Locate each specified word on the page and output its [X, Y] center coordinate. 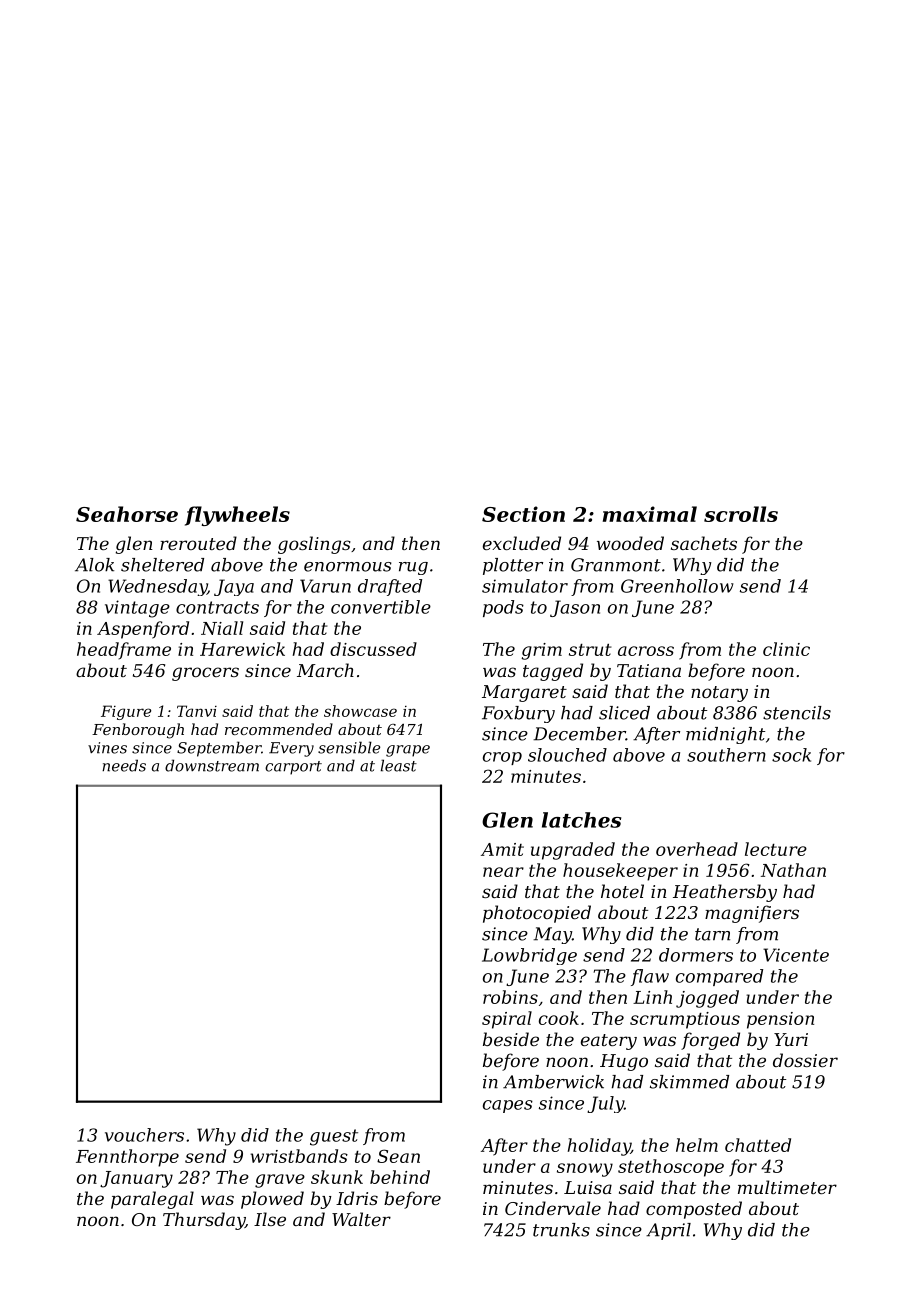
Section [523, 514]
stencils [797, 713]
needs [124, 765]
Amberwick [553, 1082]
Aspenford [143, 630]
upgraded [573, 851]
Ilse [270, 1219]
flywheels [237, 516]
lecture [776, 849]
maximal [650, 514]
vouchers [144, 1135]
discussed [373, 649]
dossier [805, 1060]
